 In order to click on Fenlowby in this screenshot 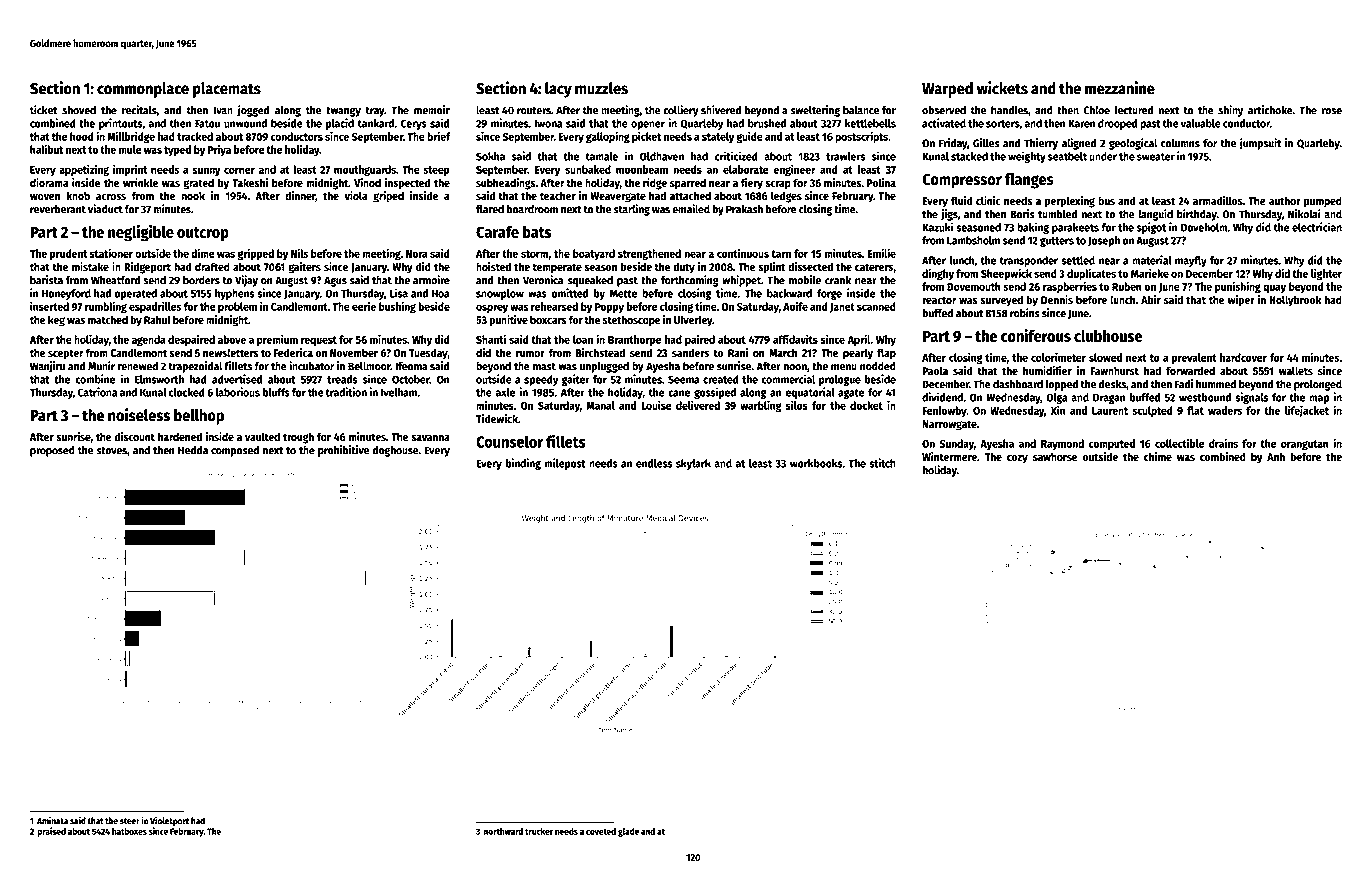, I will do `click(944, 411)`.
